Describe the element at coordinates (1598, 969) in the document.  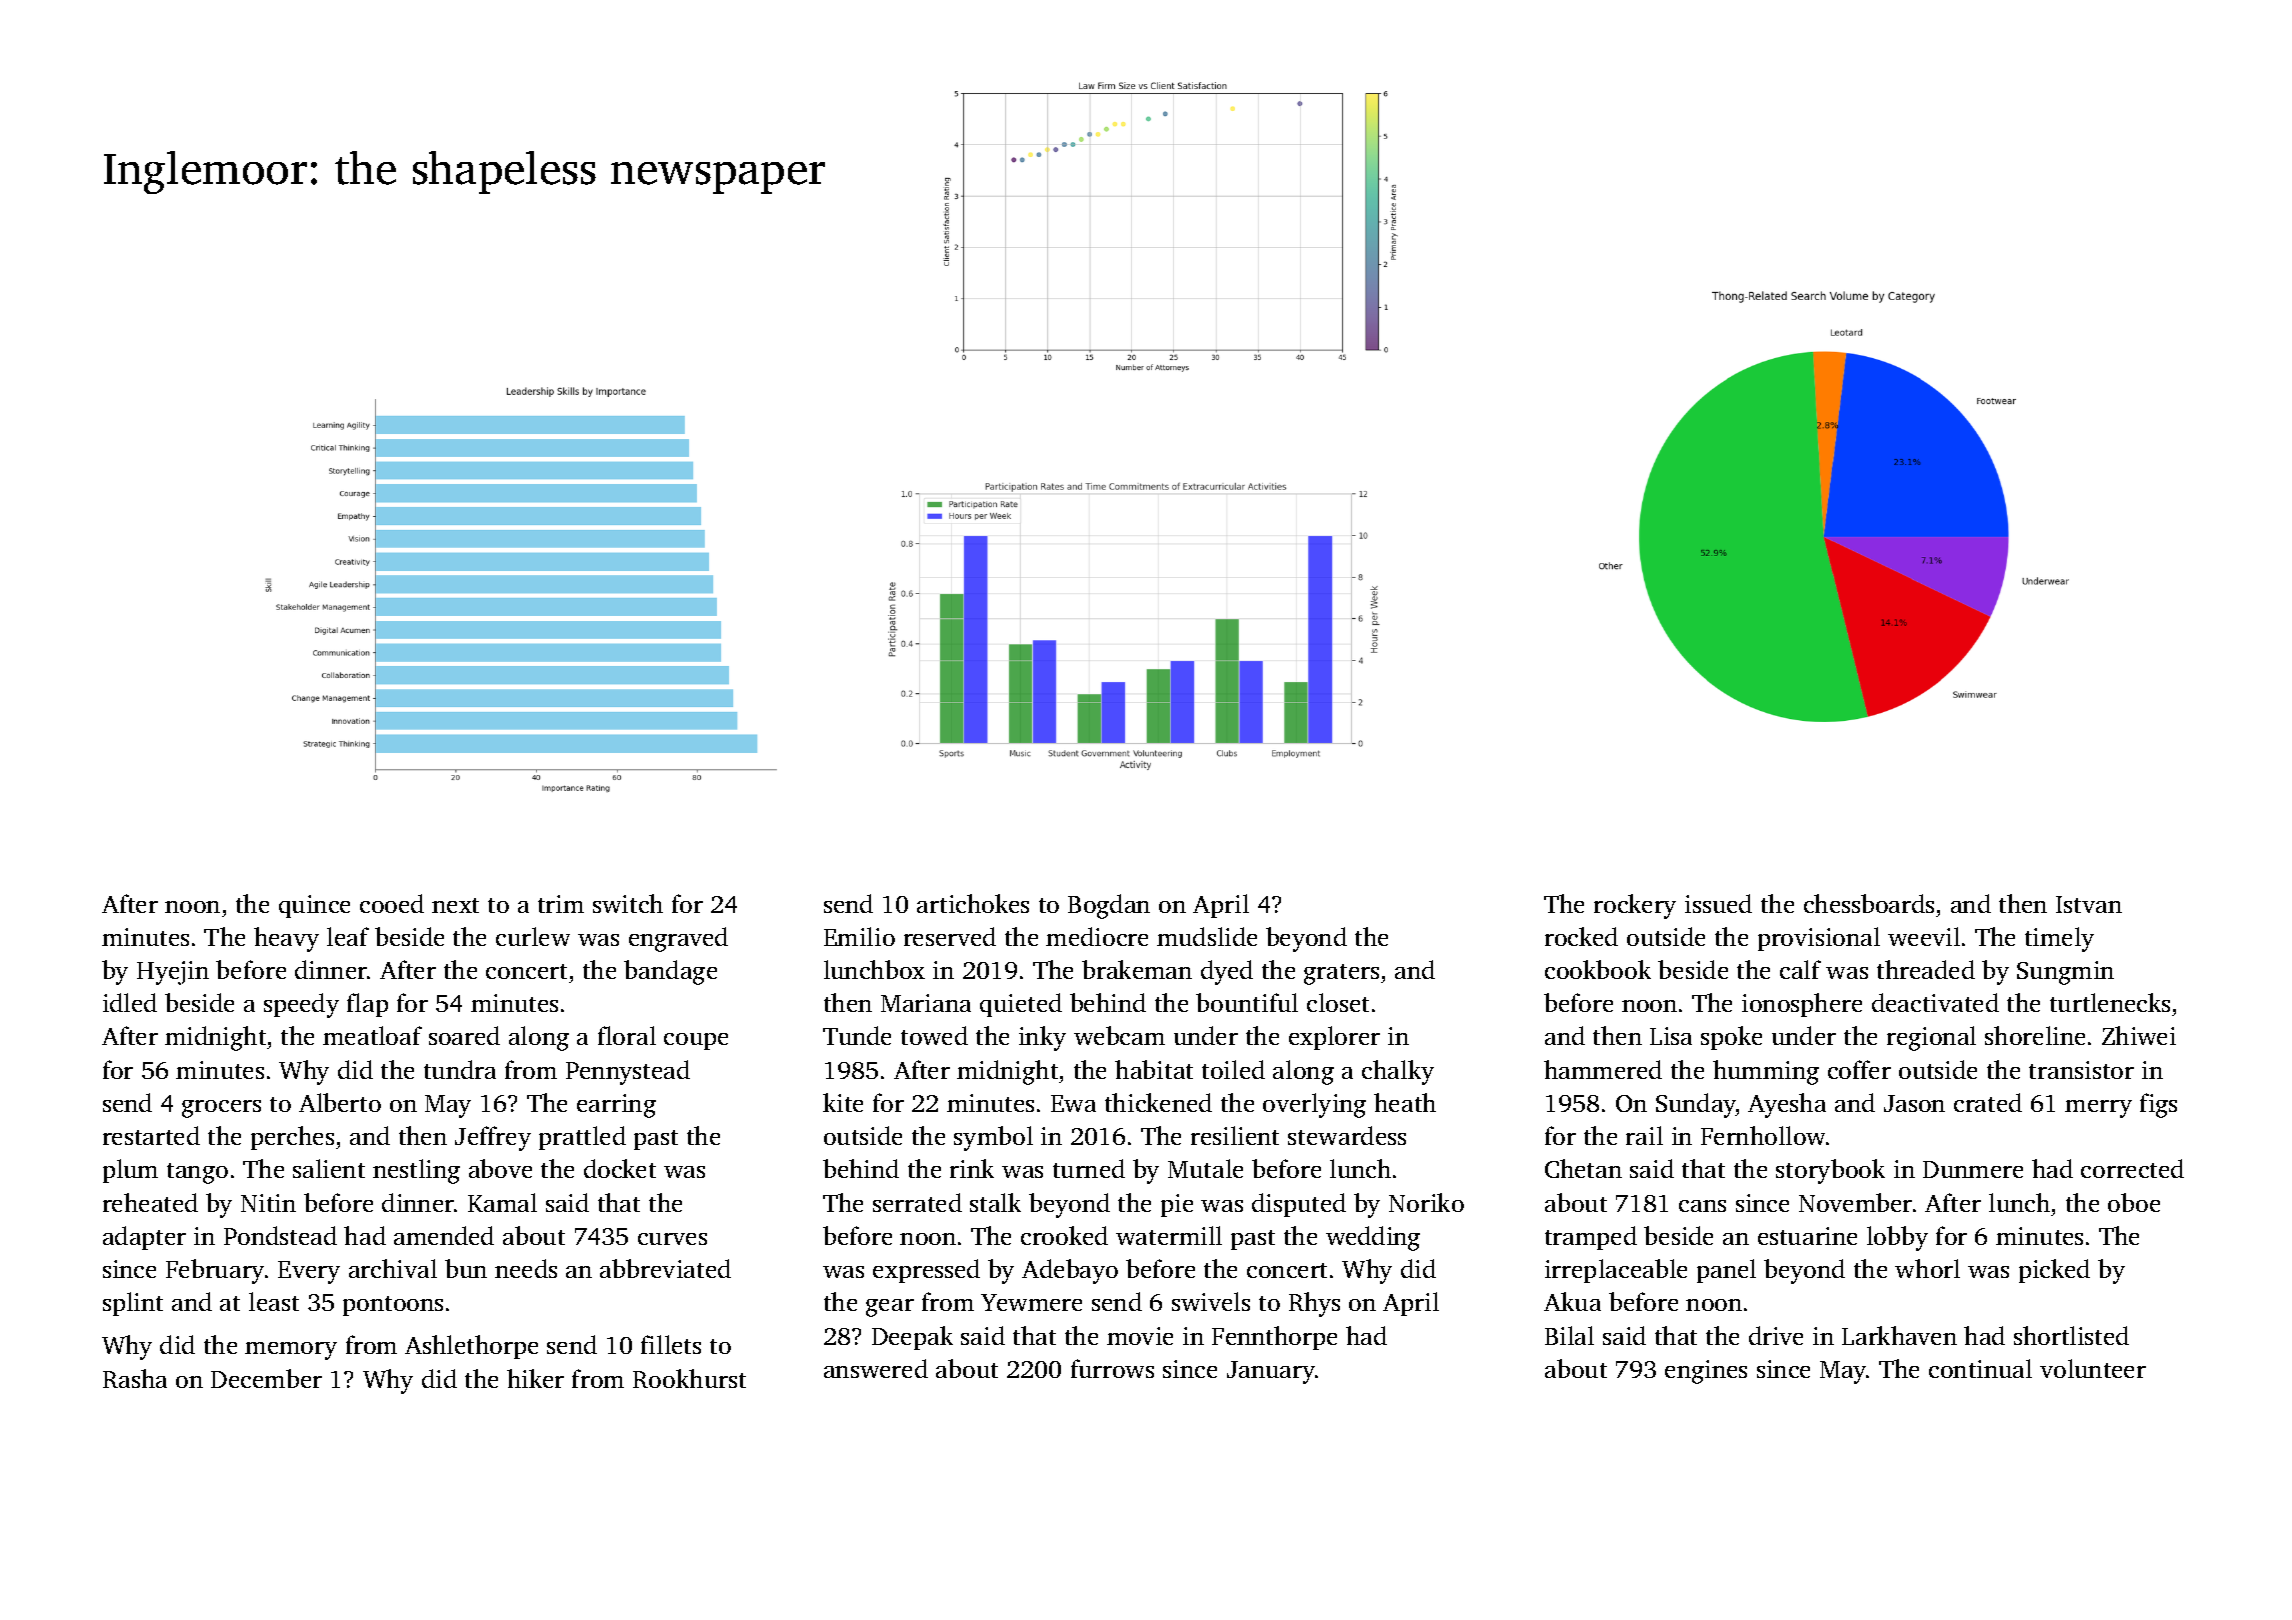
I see `cookbook` at that location.
